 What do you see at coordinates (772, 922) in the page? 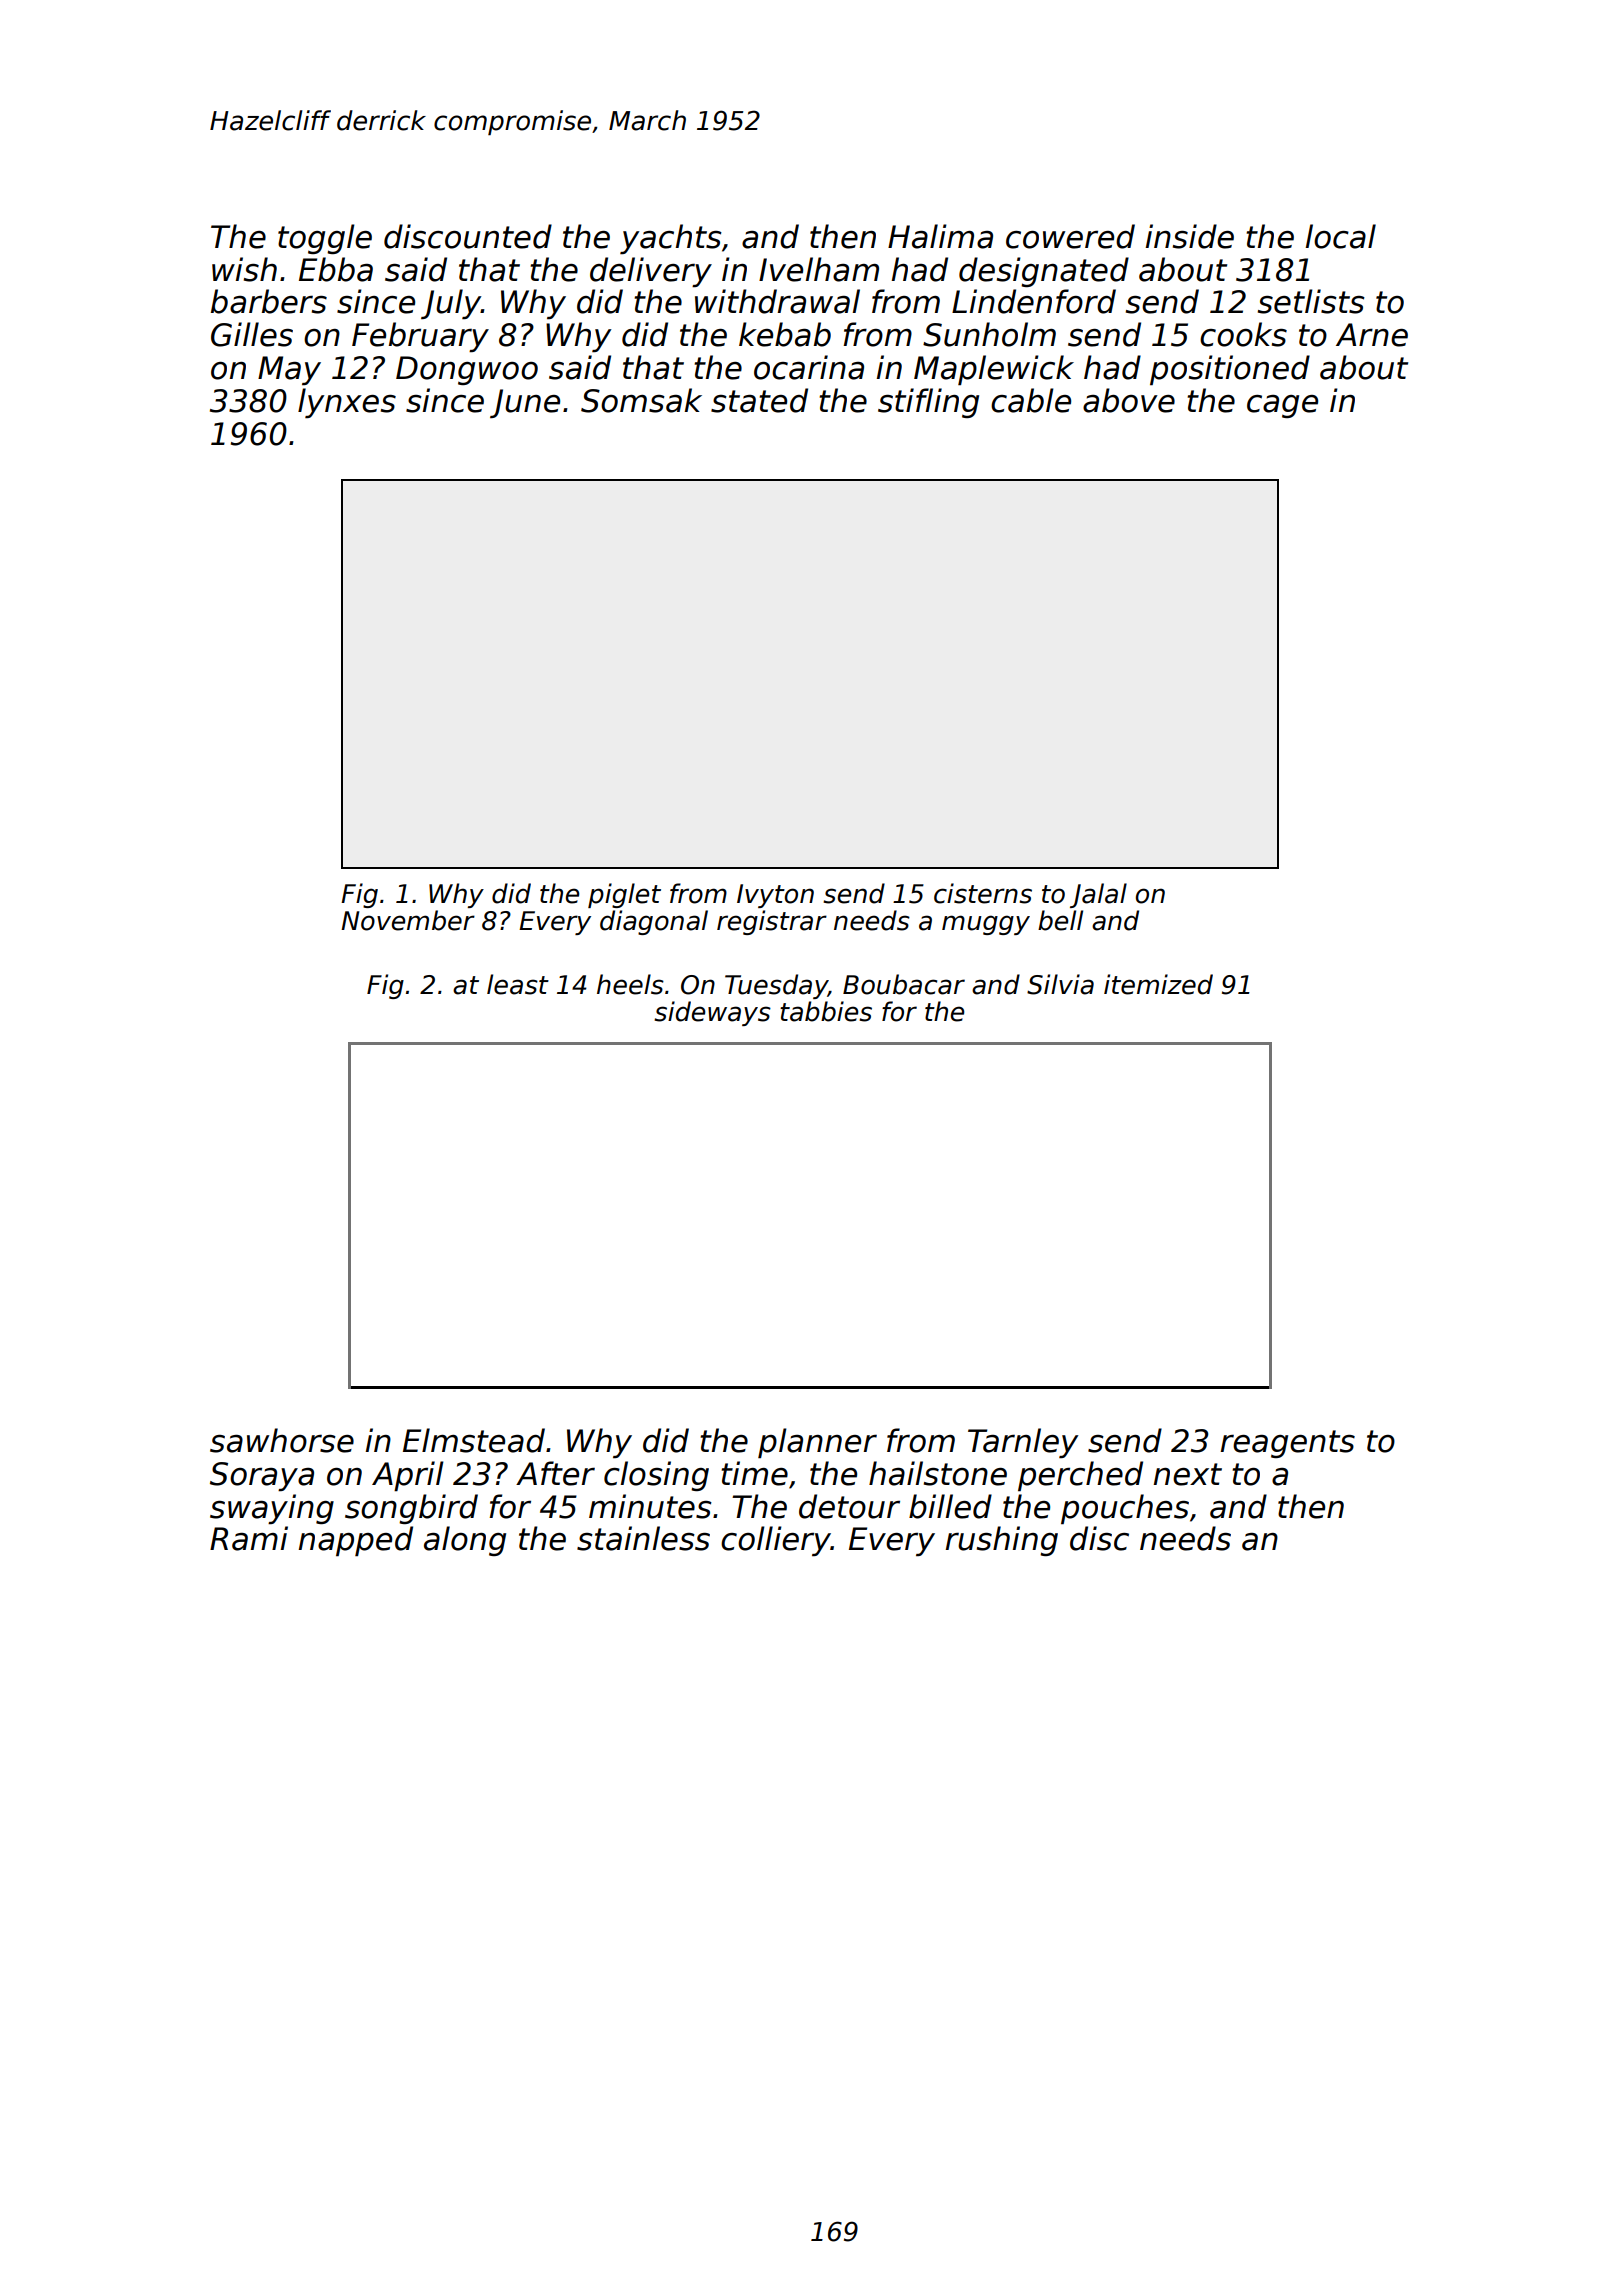
I see `registrar` at bounding box center [772, 922].
